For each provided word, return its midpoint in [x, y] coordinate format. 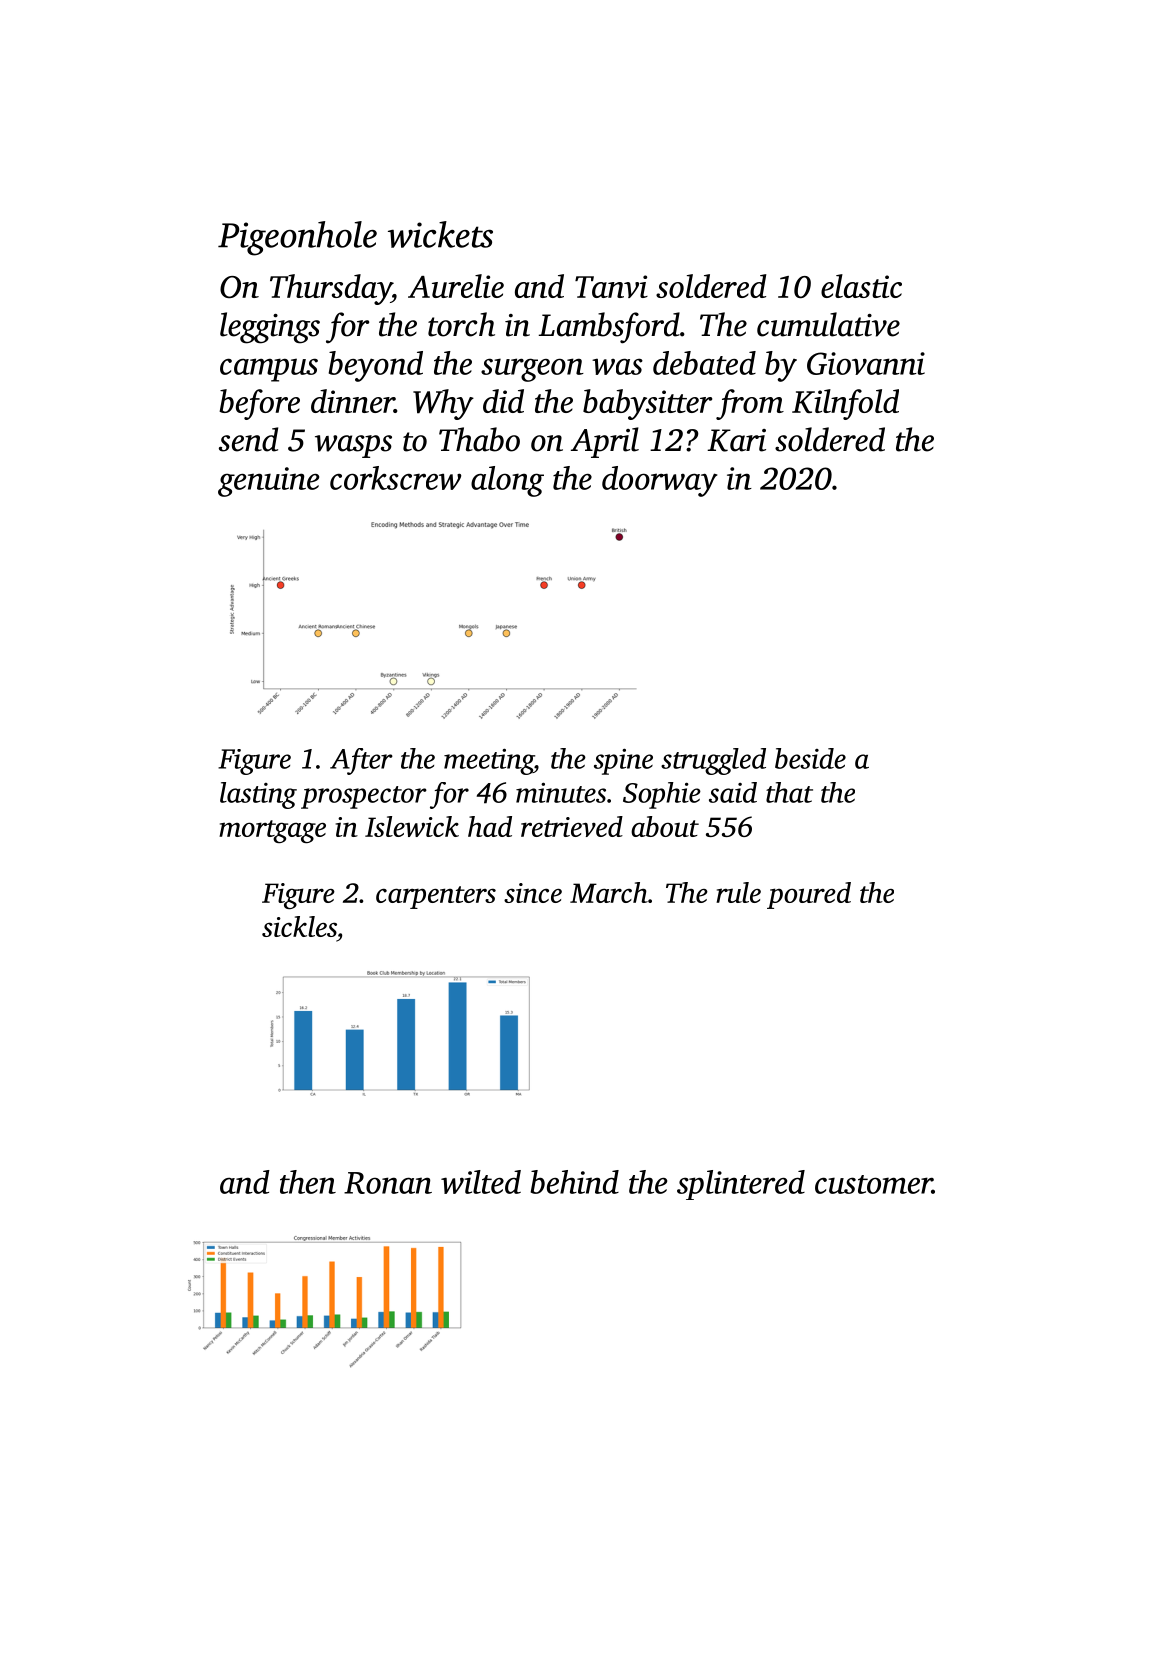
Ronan [388, 1183]
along [507, 481]
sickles [299, 926]
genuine [268, 482]
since [533, 893]
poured [809, 895]
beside [810, 758]
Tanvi [611, 286]
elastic [861, 286]
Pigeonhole [297, 238]
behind [574, 1182]
